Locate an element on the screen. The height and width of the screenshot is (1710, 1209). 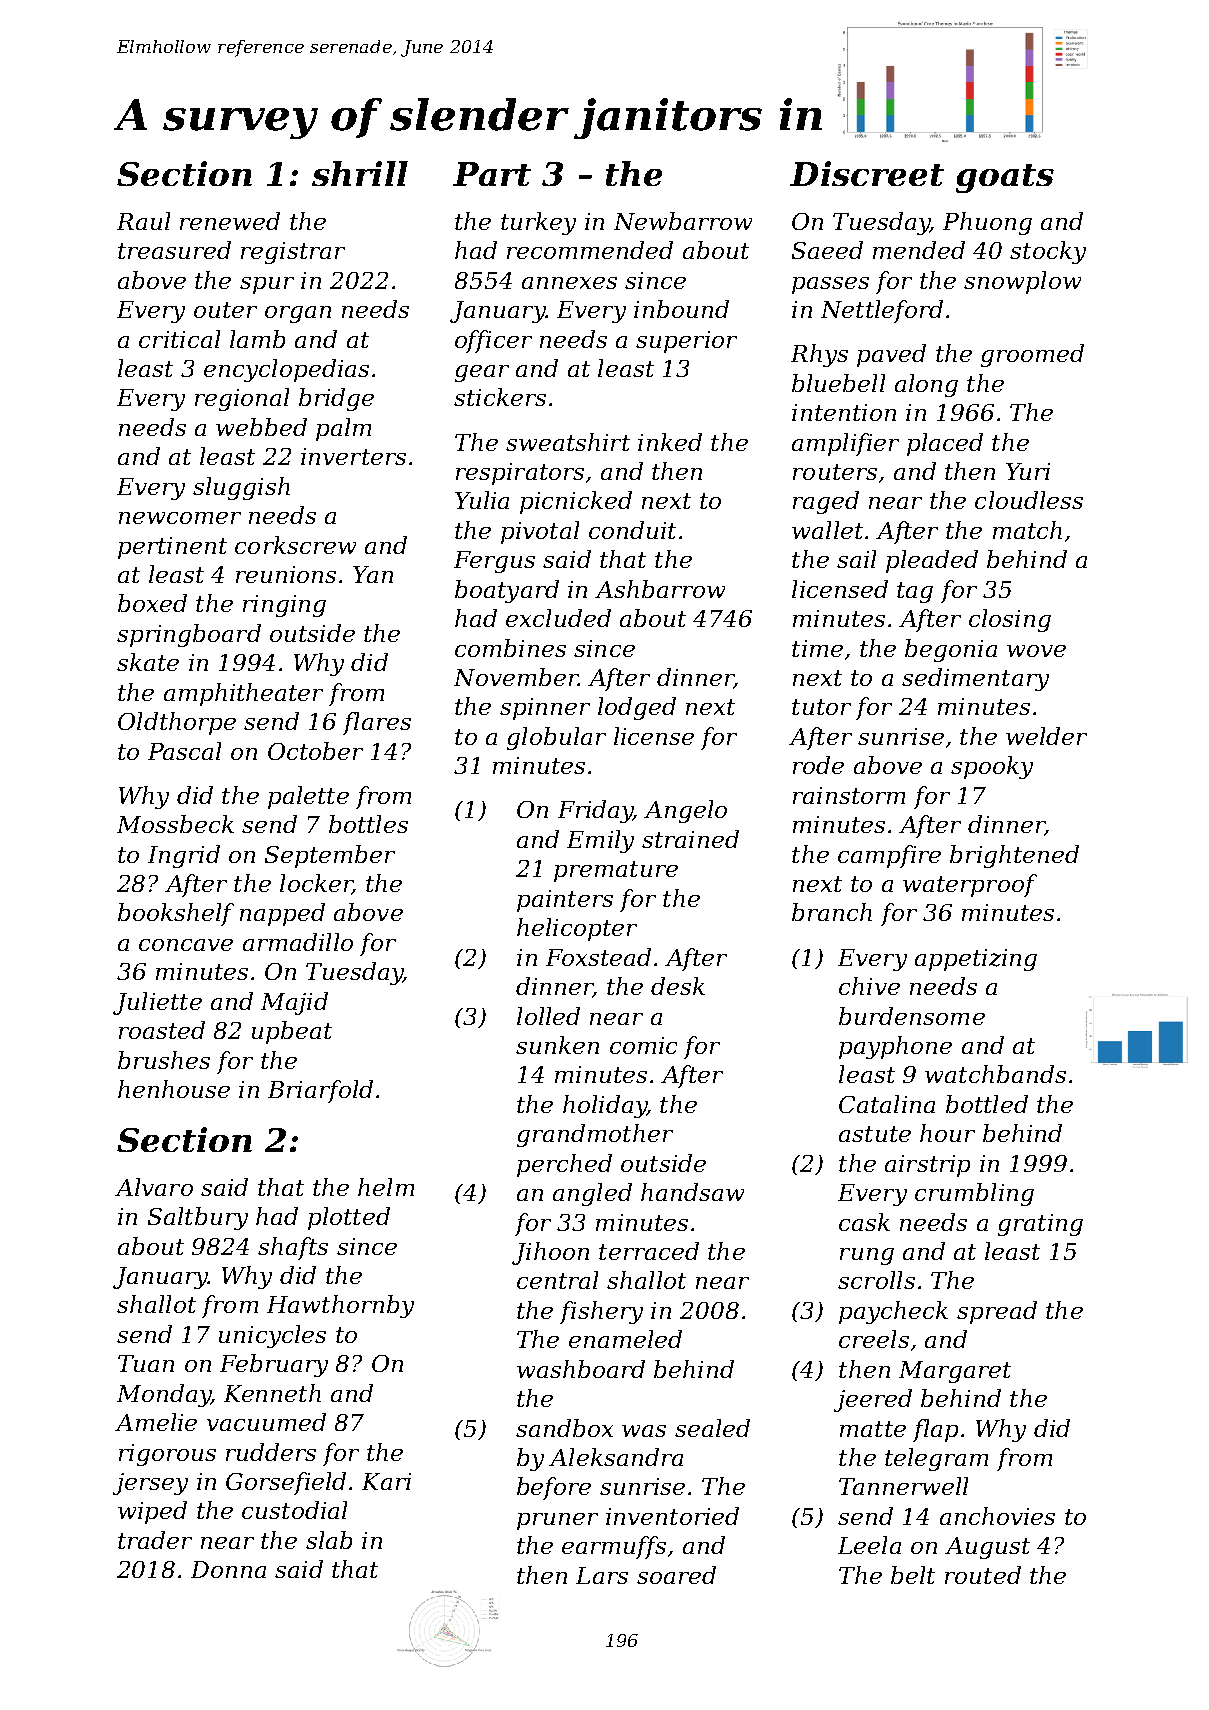
helm is located at coordinates (386, 1187).
